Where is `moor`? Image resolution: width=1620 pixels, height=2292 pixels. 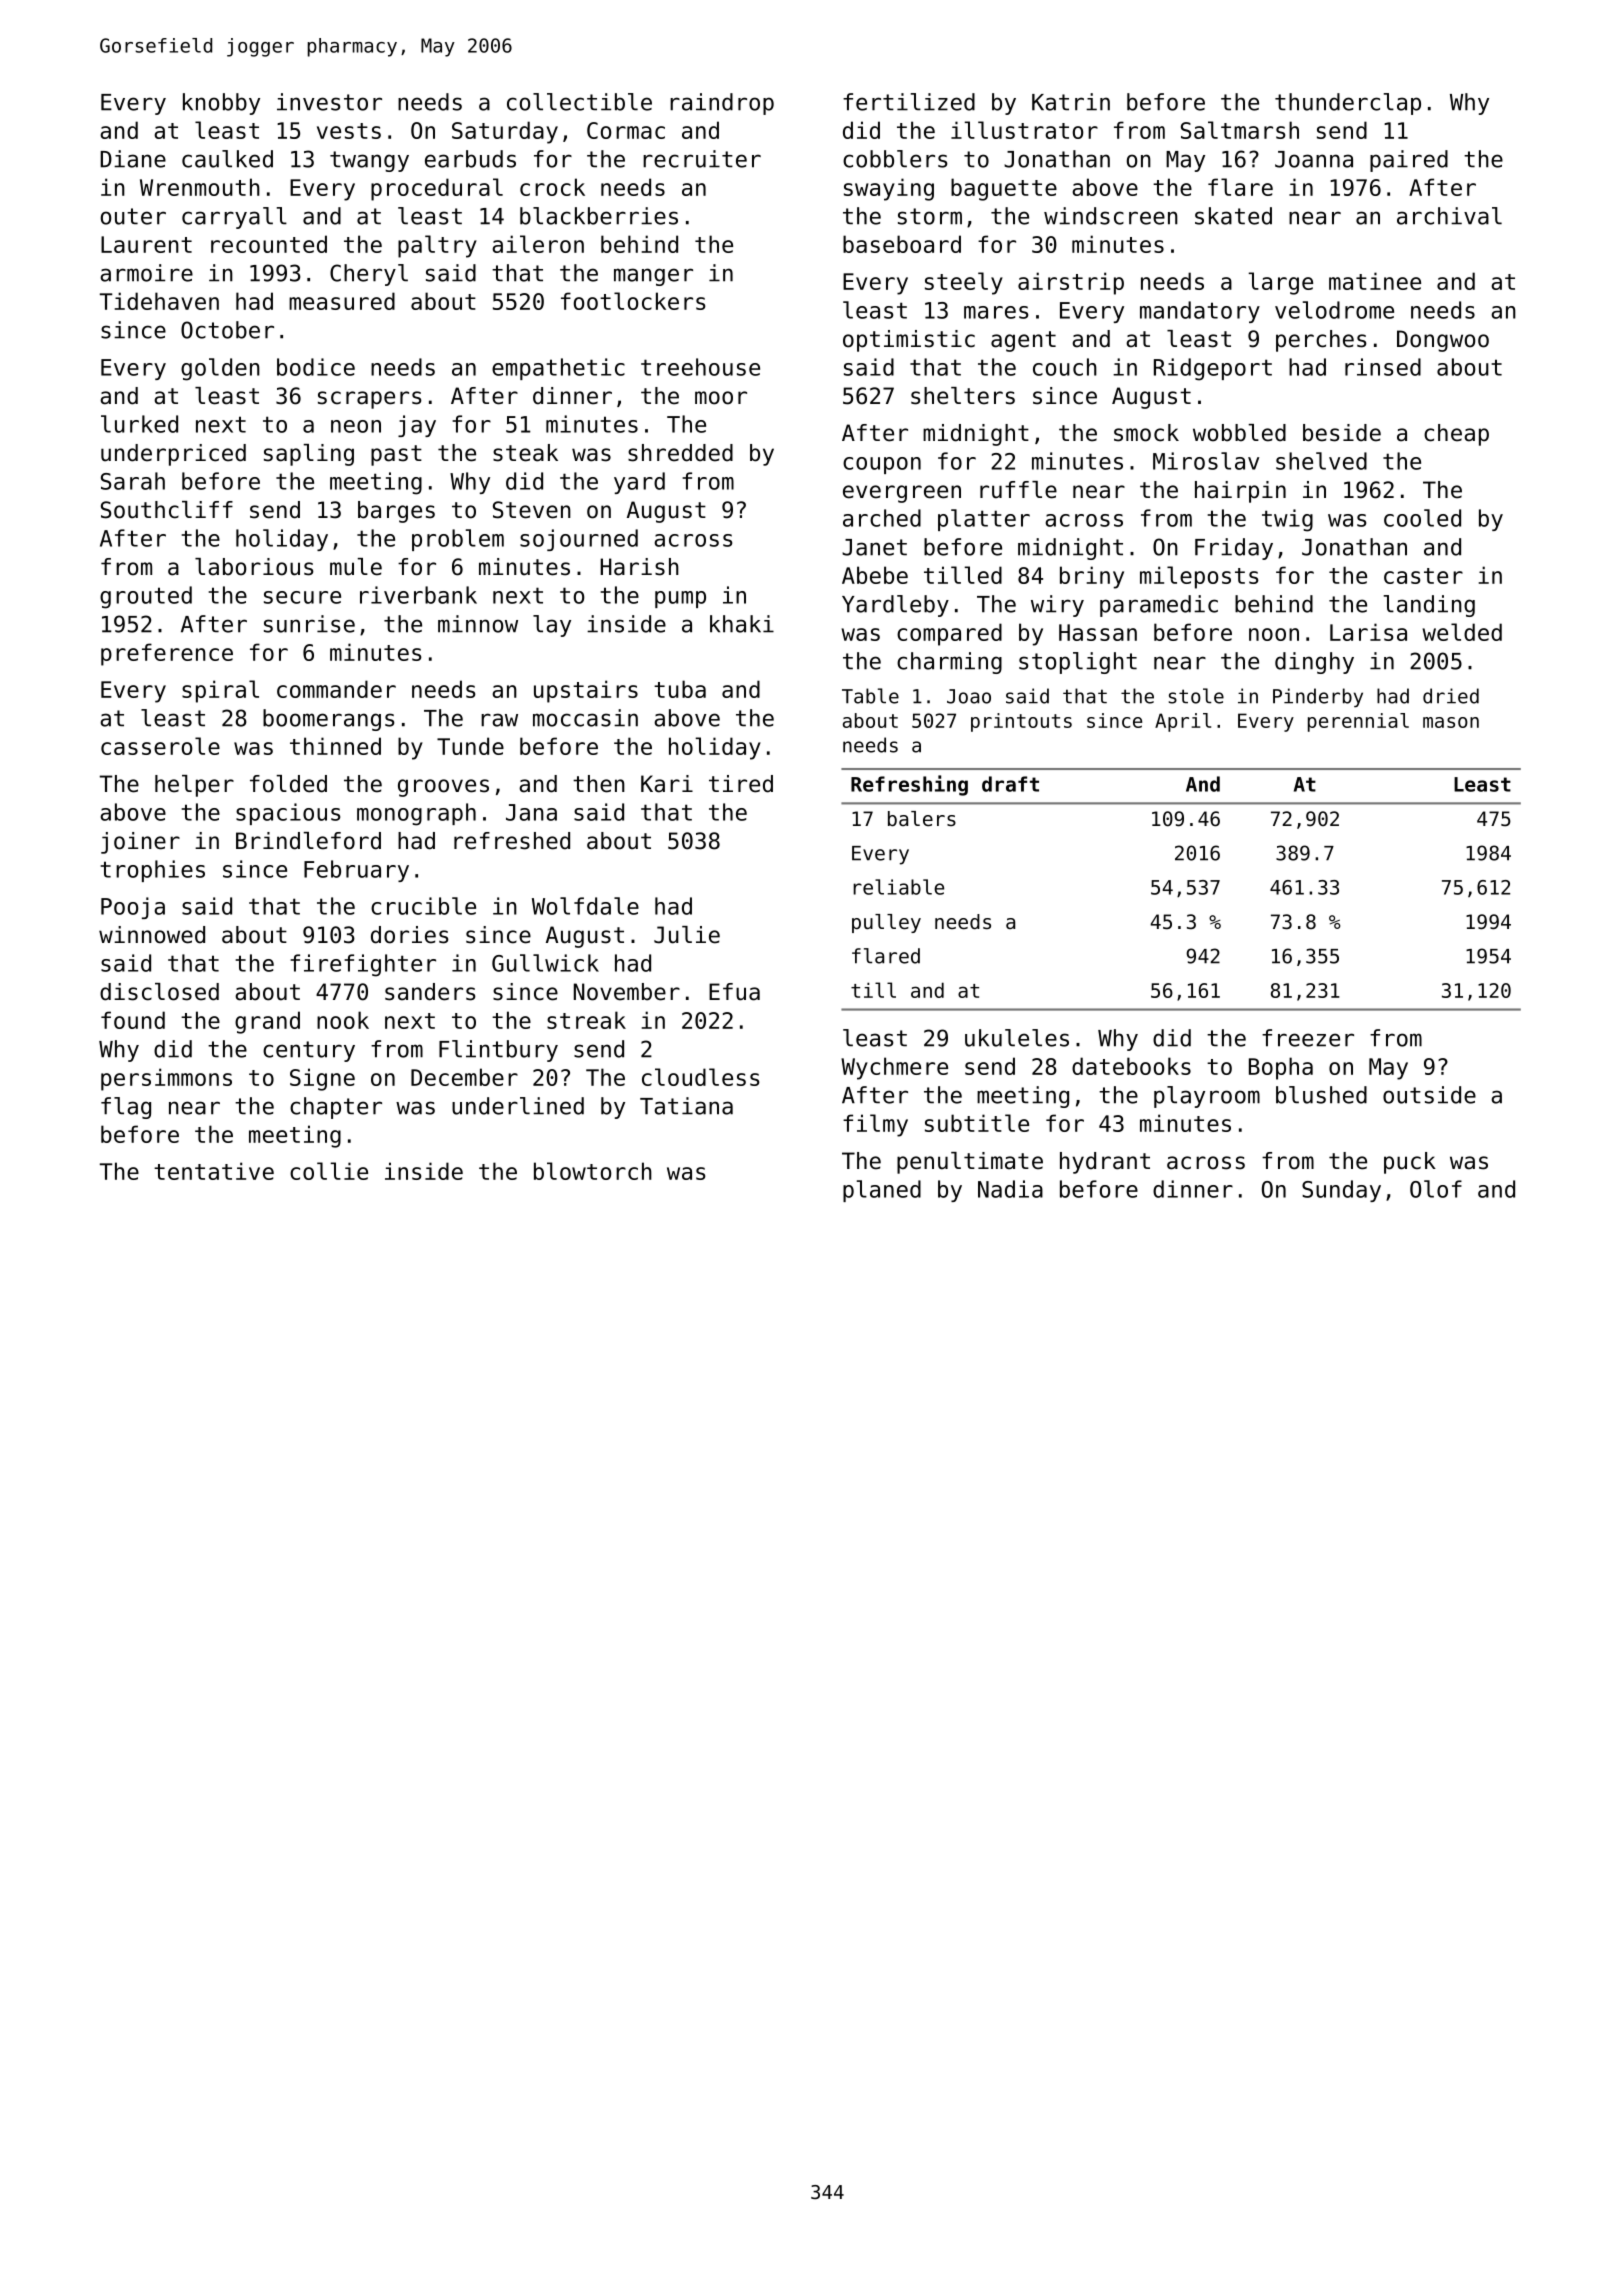 moor is located at coordinates (721, 398).
